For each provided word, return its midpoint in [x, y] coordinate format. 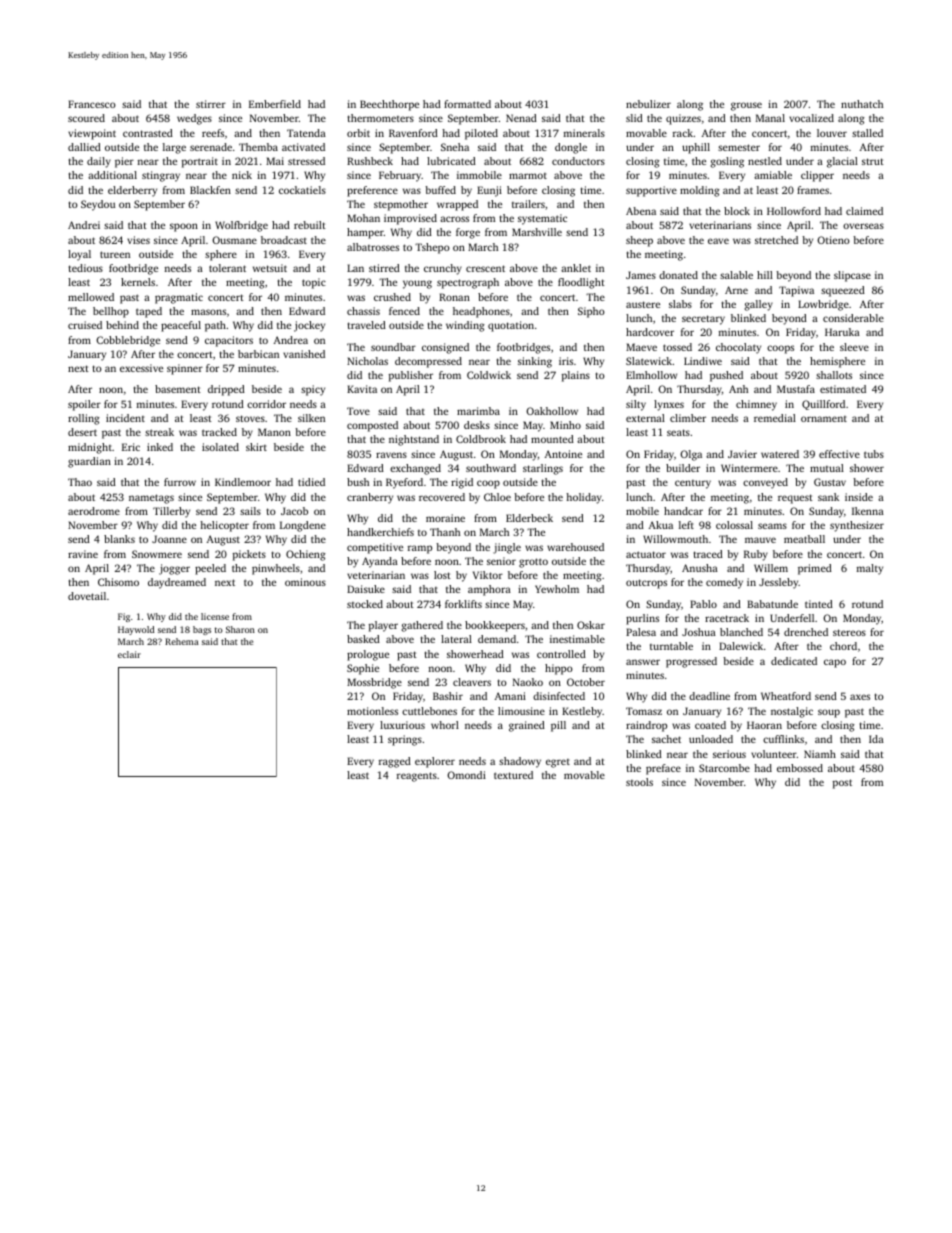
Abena [641, 211]
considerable [853, 318]
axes [860, 697]
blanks [119, 539]
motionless [372, 711]
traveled [367, 325]
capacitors [229, 341]
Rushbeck [370, 161]
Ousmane [234, 240]
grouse [746, 106]
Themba [258, 147]
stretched [776, 240]
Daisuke [366, 589]
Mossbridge [374, 683]
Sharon [240, 629]
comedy [724, 583]
